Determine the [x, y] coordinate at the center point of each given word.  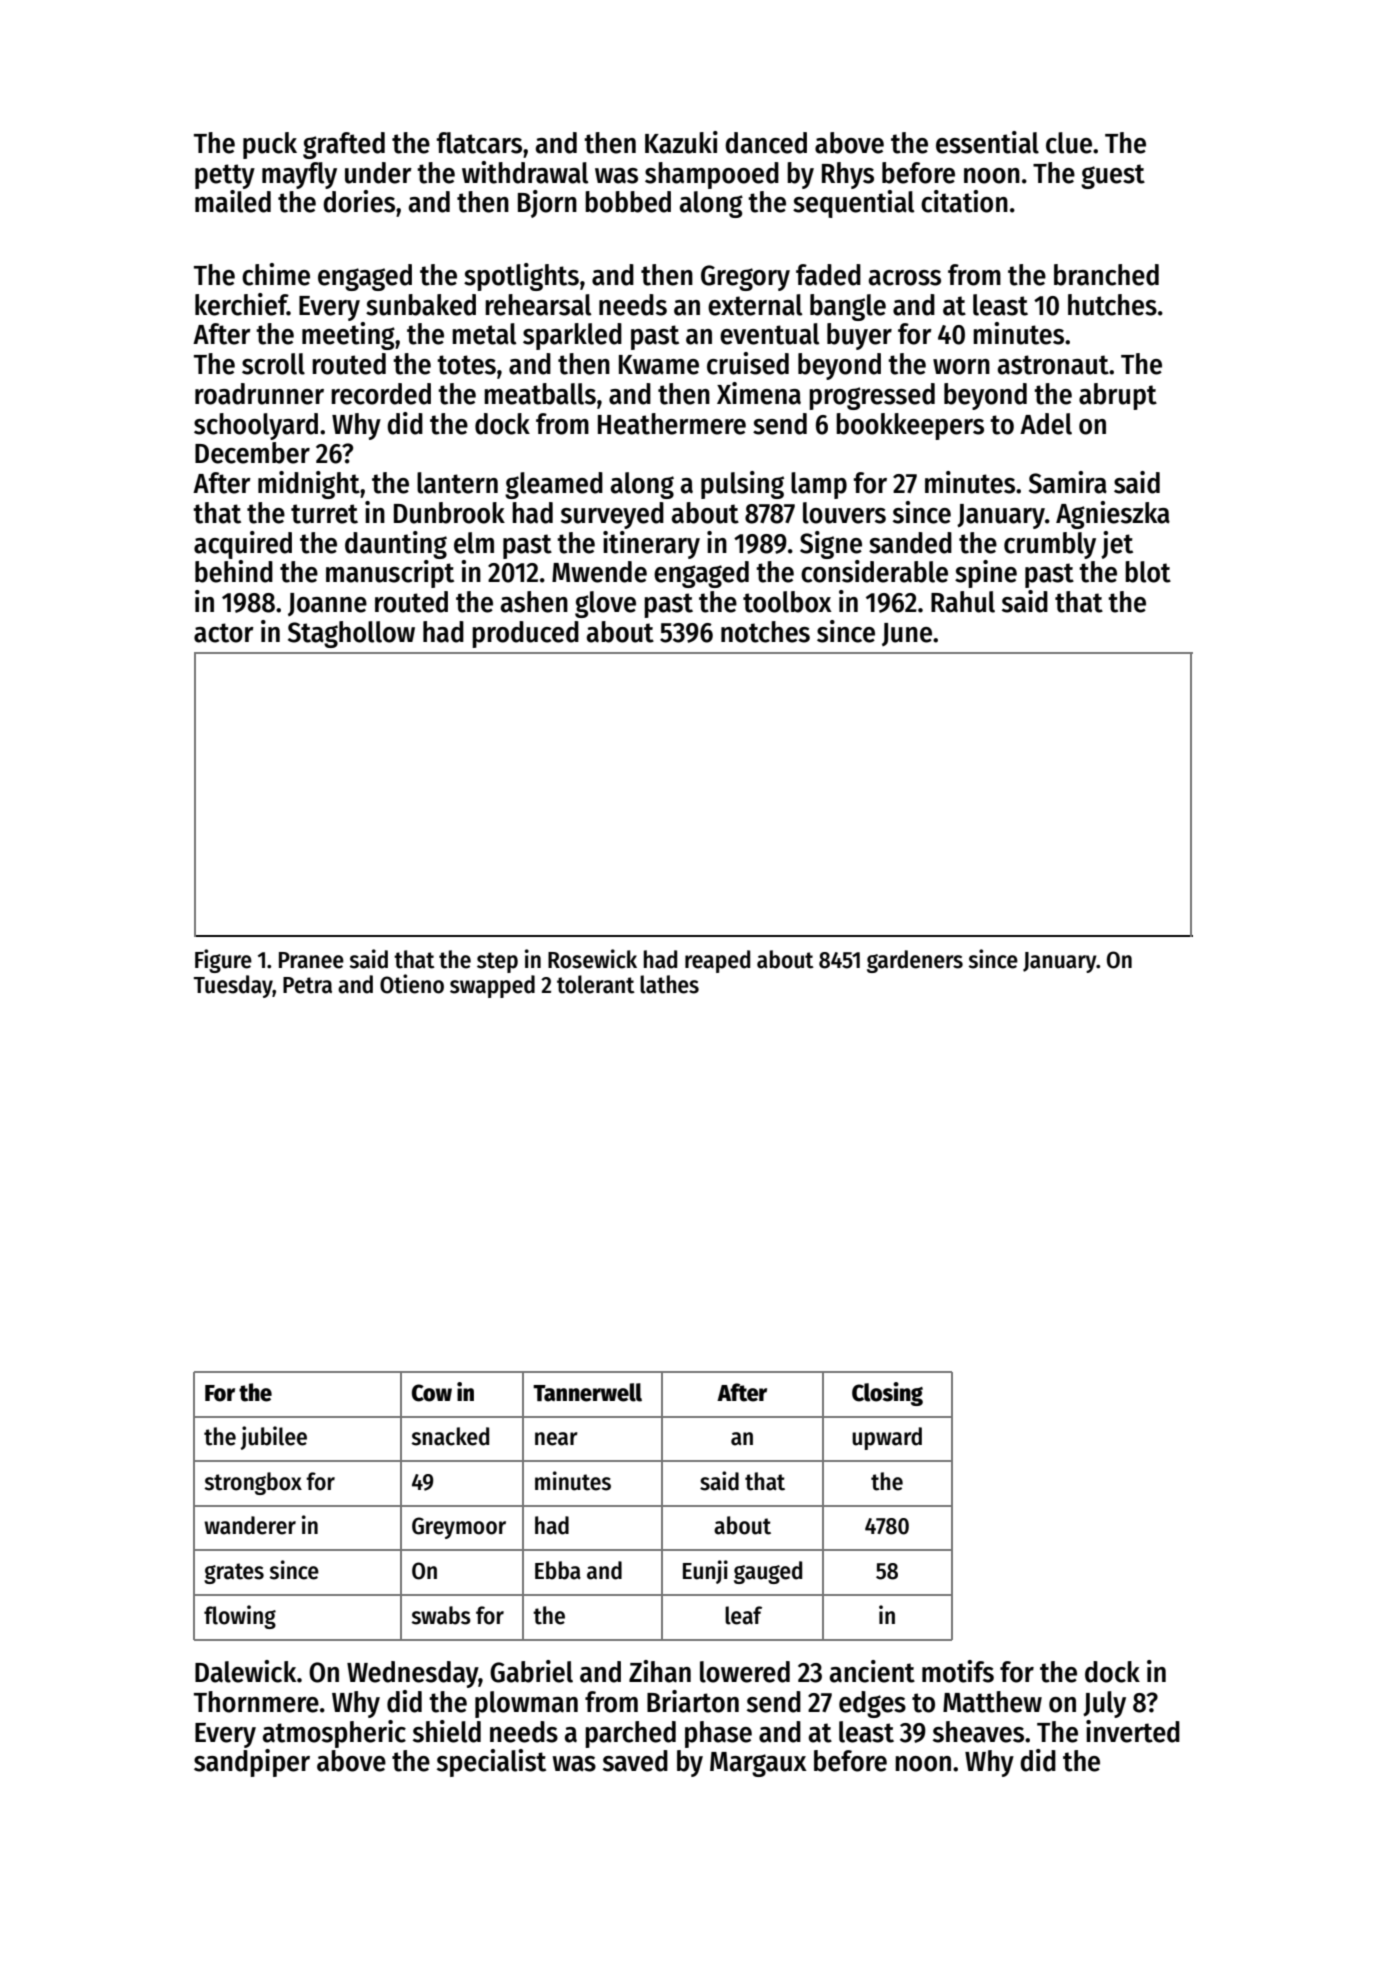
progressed [872, 396]
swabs [441, 1615]
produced [525, 634]
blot [1148, 572]
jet [1117, 545]
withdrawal [525, 172]
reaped [717, 961]
